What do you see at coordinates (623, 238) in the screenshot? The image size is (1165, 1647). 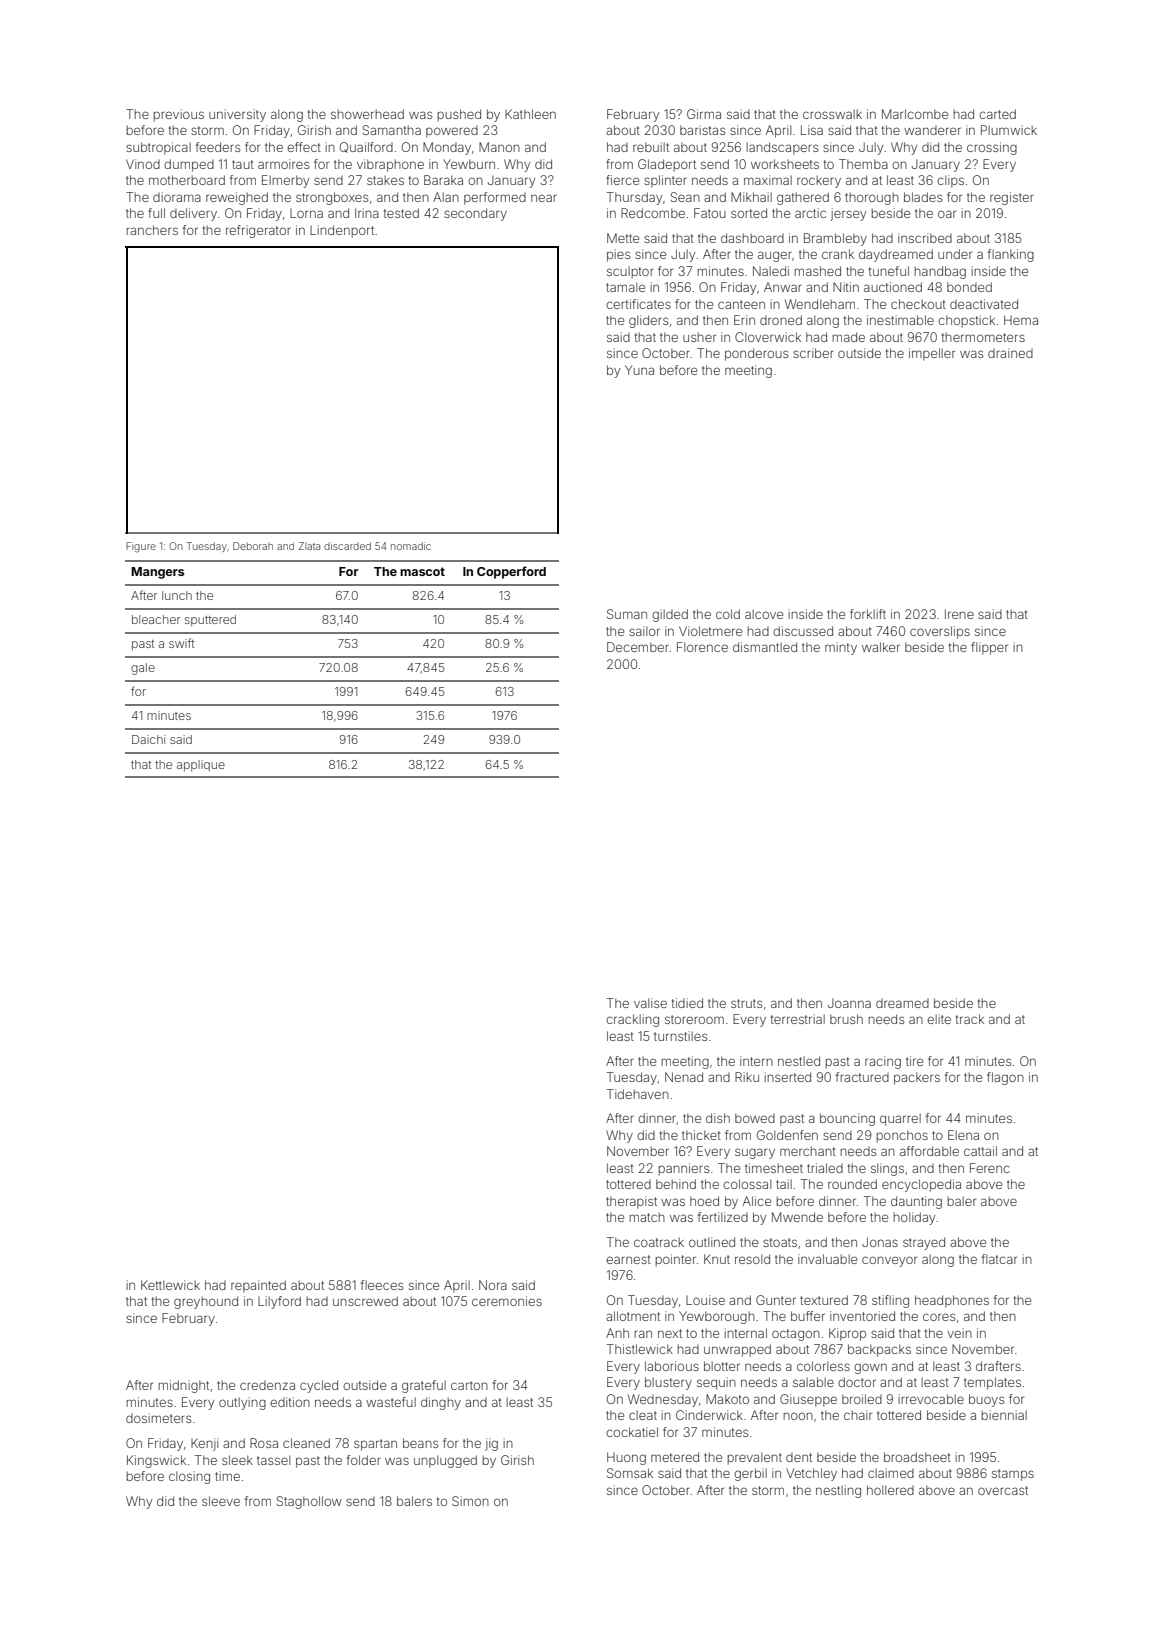 I see `Mette` at bounding box center [623, 238].
